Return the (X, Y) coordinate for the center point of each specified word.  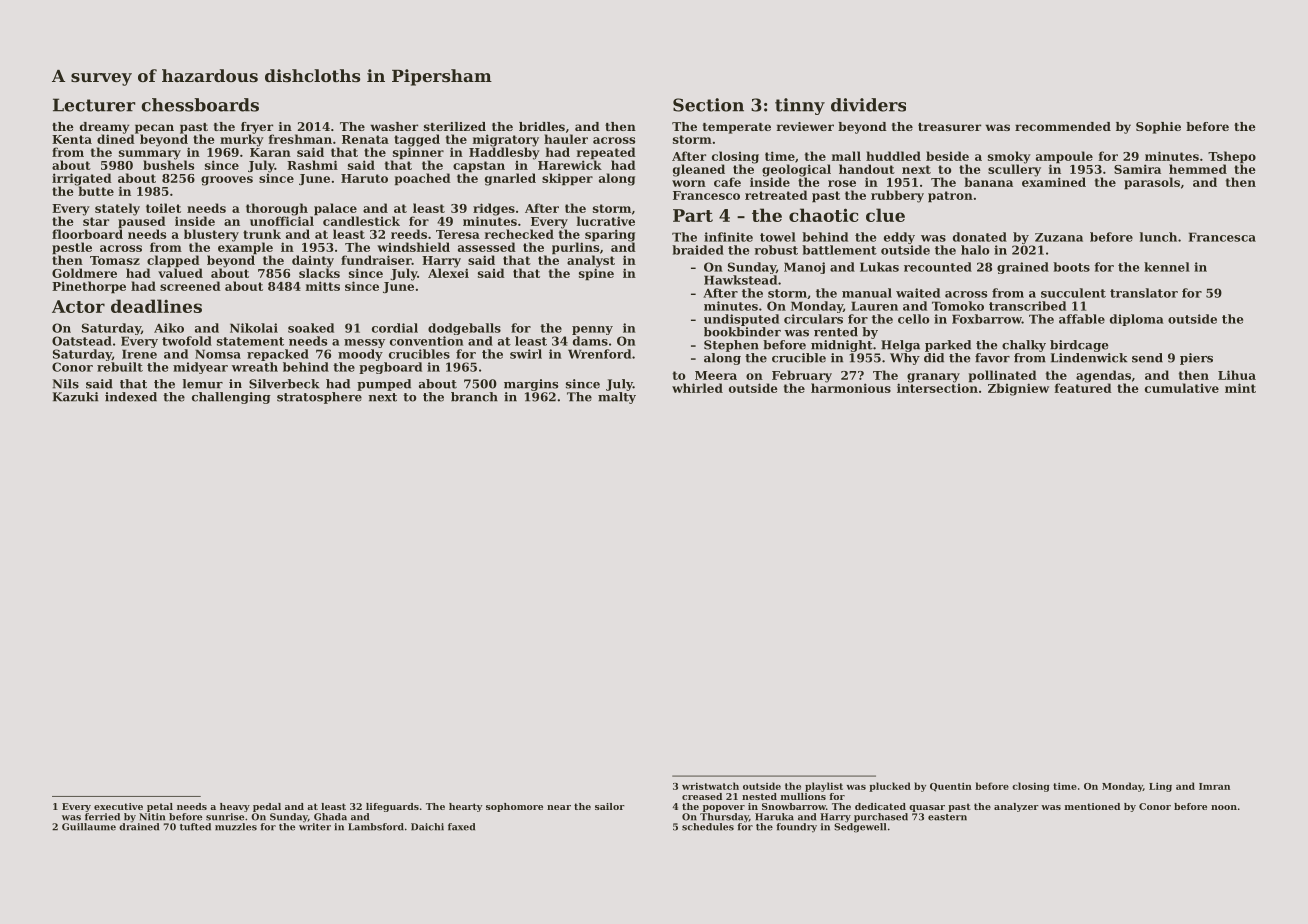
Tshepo (1232, 157)
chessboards (200, 105)
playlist (824, 787)
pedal (267, 807)
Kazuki (75, 397)
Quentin (951, 787)
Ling (1160, 787)
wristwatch (710, 786)
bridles (542, 126)
